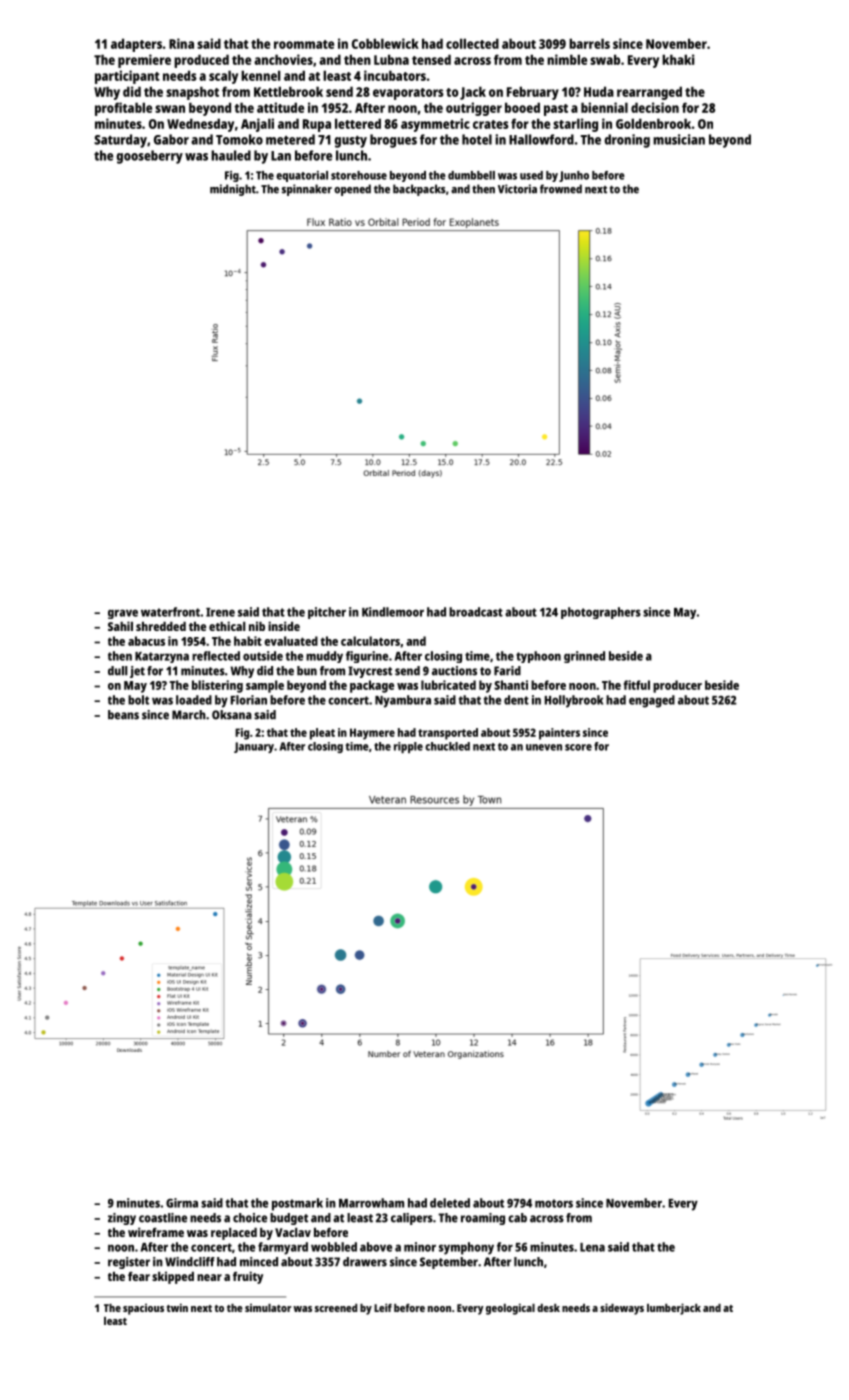 This document has width=849, height=1400. I want to click on motors, so click(554, 1203).
